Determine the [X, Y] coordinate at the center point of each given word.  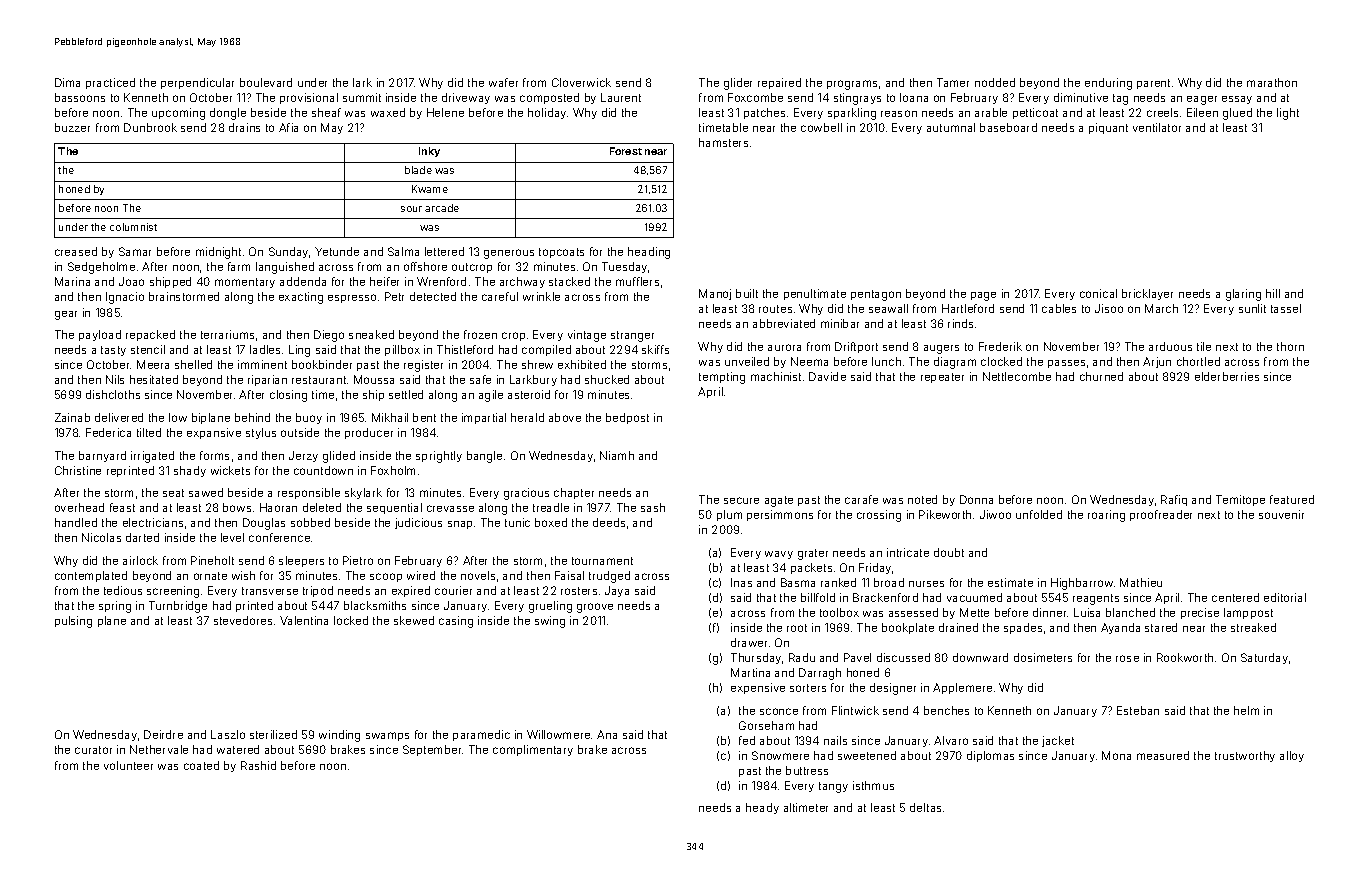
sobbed [310, 522]
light [1288, 114]
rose [1127, 658]
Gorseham [766, 725]
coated [201, 765]
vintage [587, 336]
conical [1098, 293]
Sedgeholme [101, 268]
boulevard [266, 82]
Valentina [304, 620]
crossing [879, 516]
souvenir [1281, 514]
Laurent [621, 97]
